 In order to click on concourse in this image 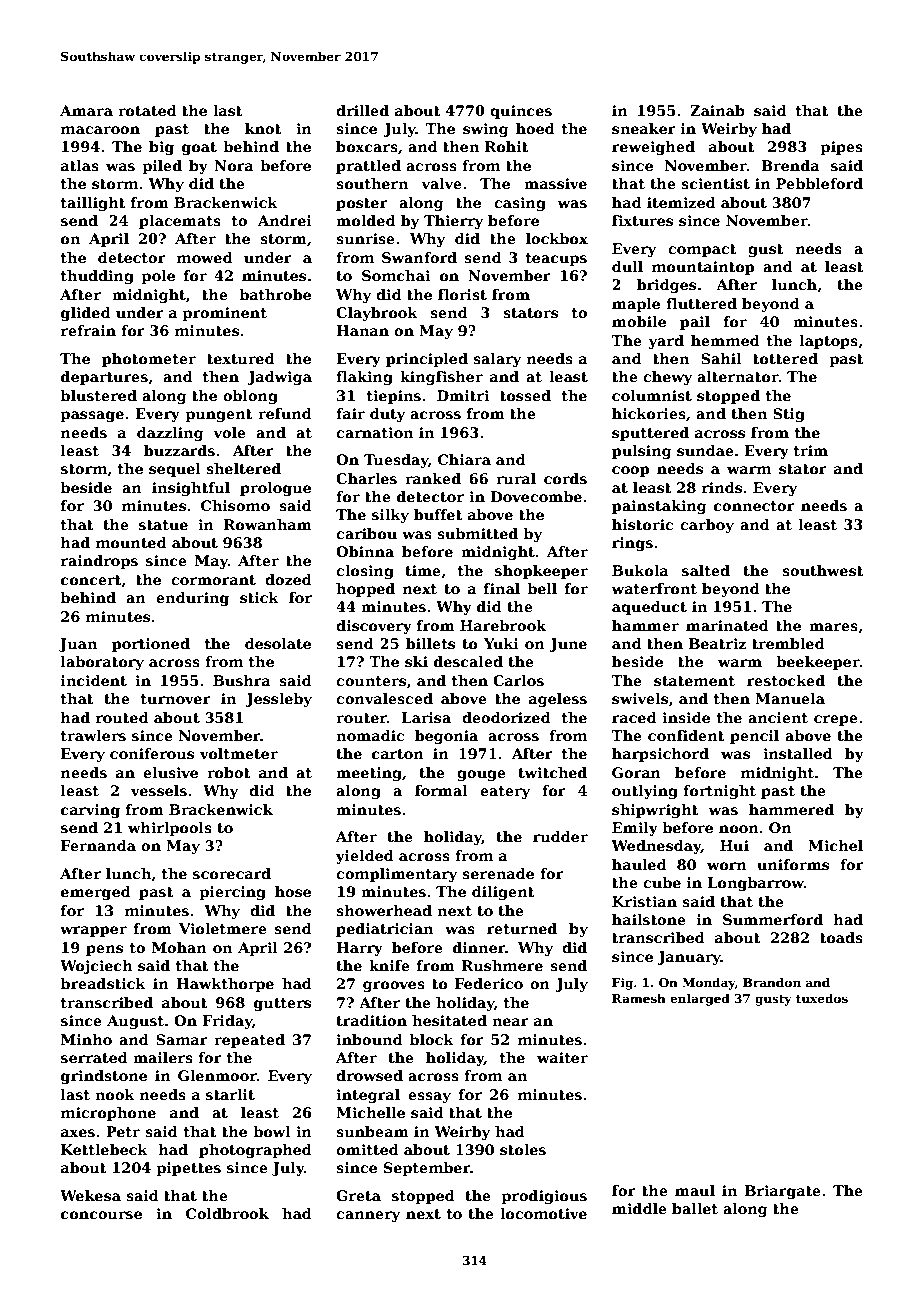, I will do `click(101, 1215)`.
